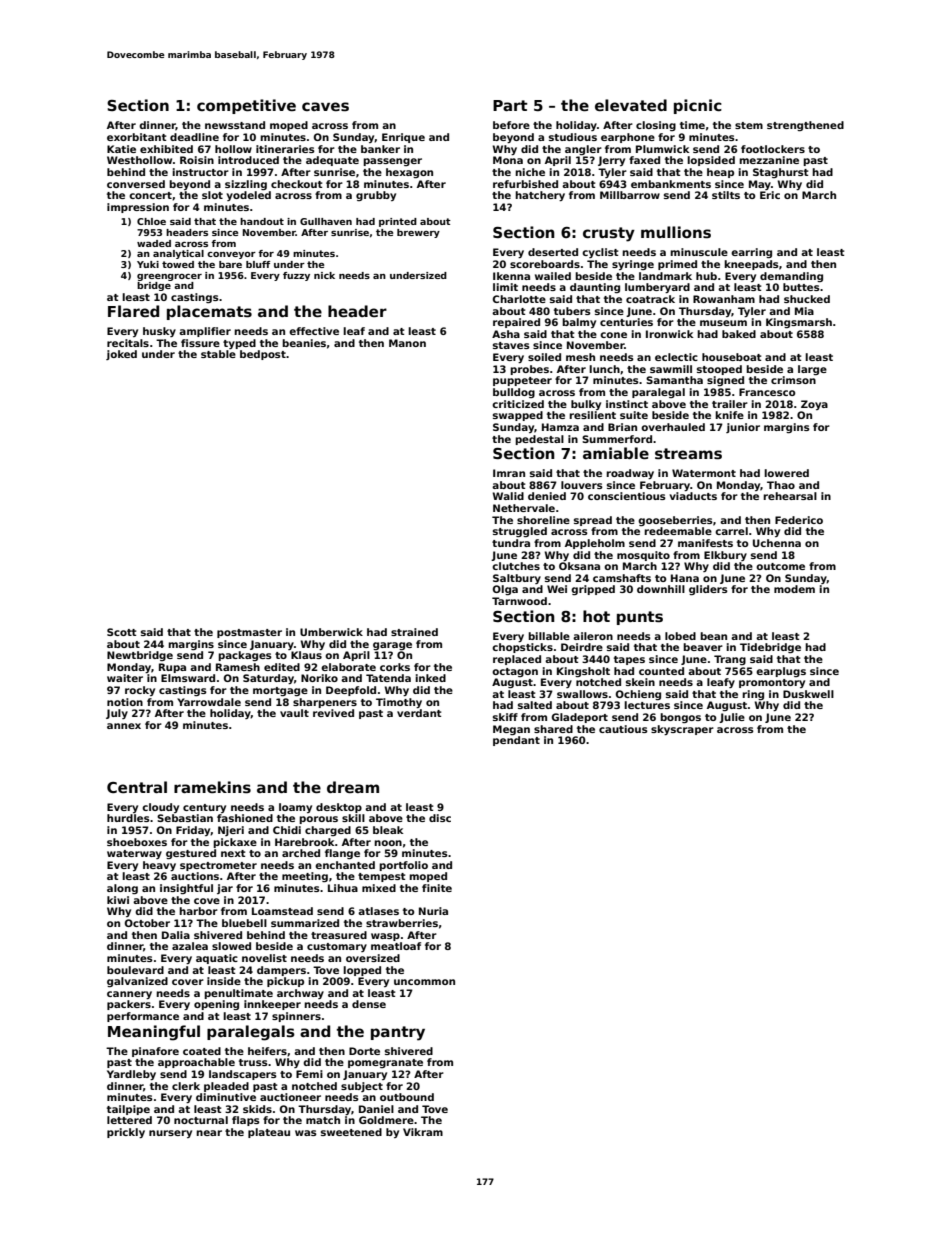 The height and width of the document is (1233, 952). What do you see at coordinates (263, 355) in the document?
I see `bedpost` at bounding box center [263, 355].
